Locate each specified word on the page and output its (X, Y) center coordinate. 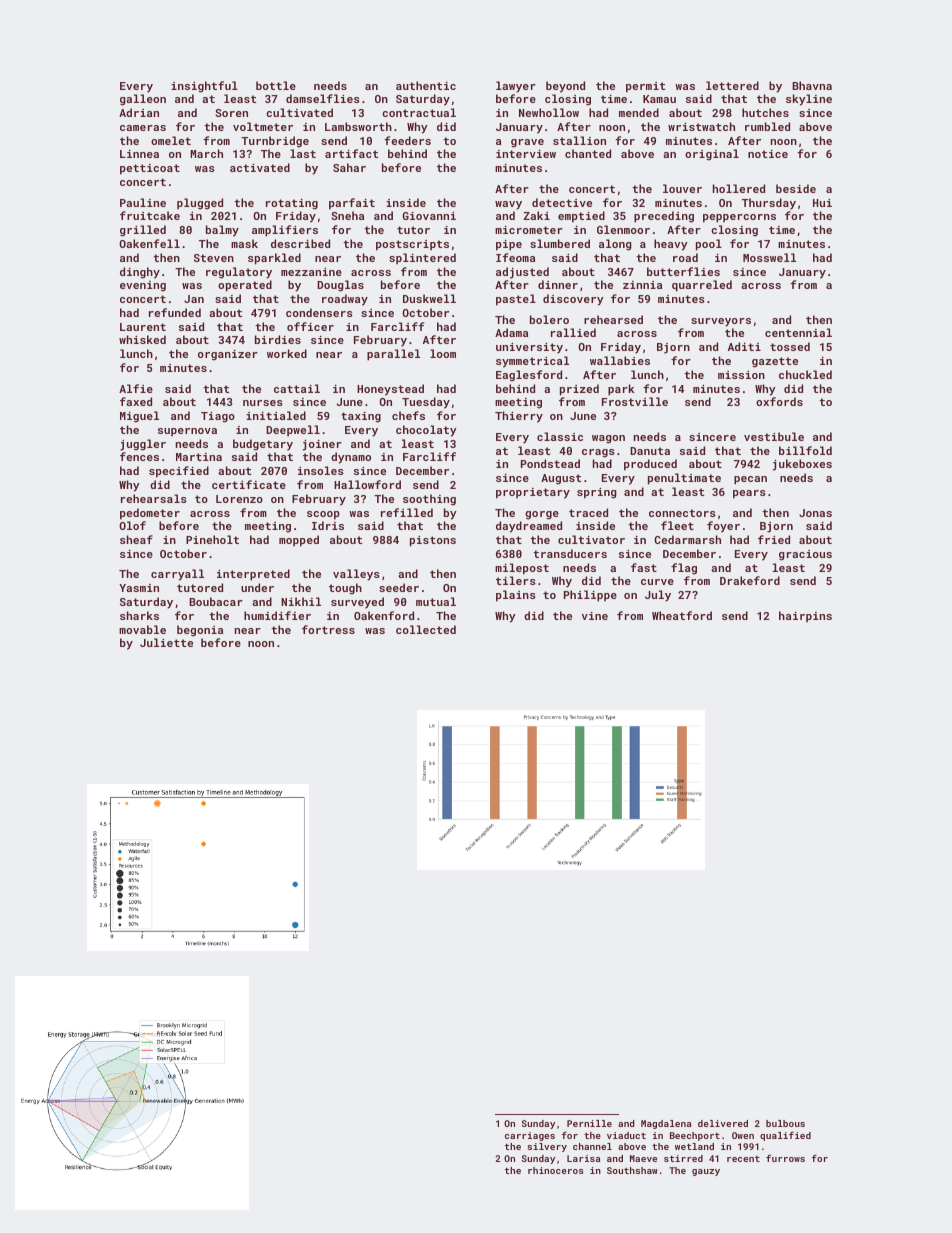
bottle (276, 85)
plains (516, 596)
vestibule (774, 436)
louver (682, 188)
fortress (328, 629)
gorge (542, 515)
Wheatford (682, 615)
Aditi (744, 346)
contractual (419, 112)
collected (426, 629)
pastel (516, 300)
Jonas (815, 513)
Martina (199, 457)
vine (595, 616)
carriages (530, 1136)
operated (245, 286)
